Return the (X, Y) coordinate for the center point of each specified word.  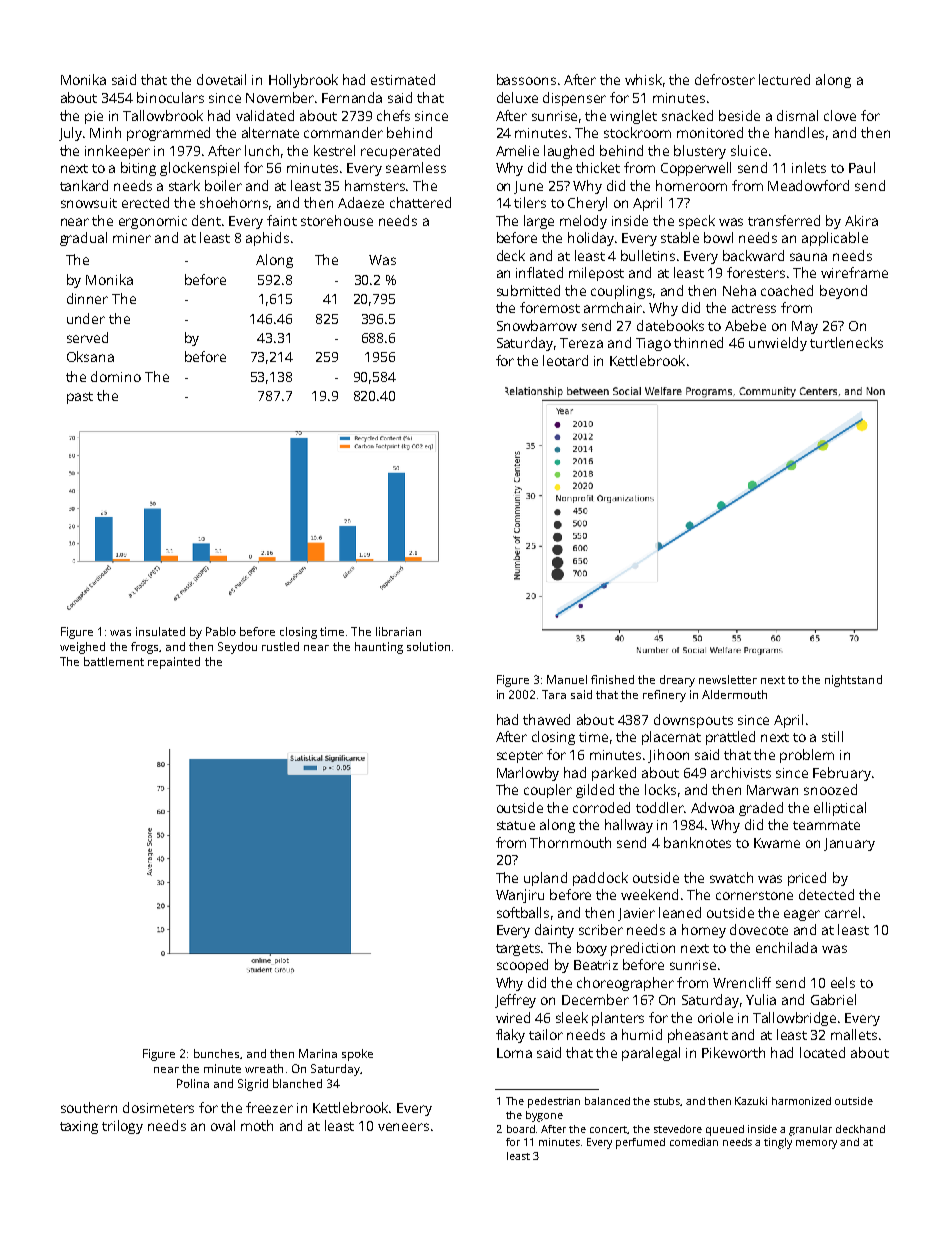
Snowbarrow (537, 325)
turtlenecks (846, 342)
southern (89, 1107)
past (80, 398)
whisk (643, 79)
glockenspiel (199, 169)
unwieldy (778, 344)
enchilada (786, 947)
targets (519, 950)
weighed (82, 648)
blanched (297, 1083)
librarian (398, 631)
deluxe (517, 97)
